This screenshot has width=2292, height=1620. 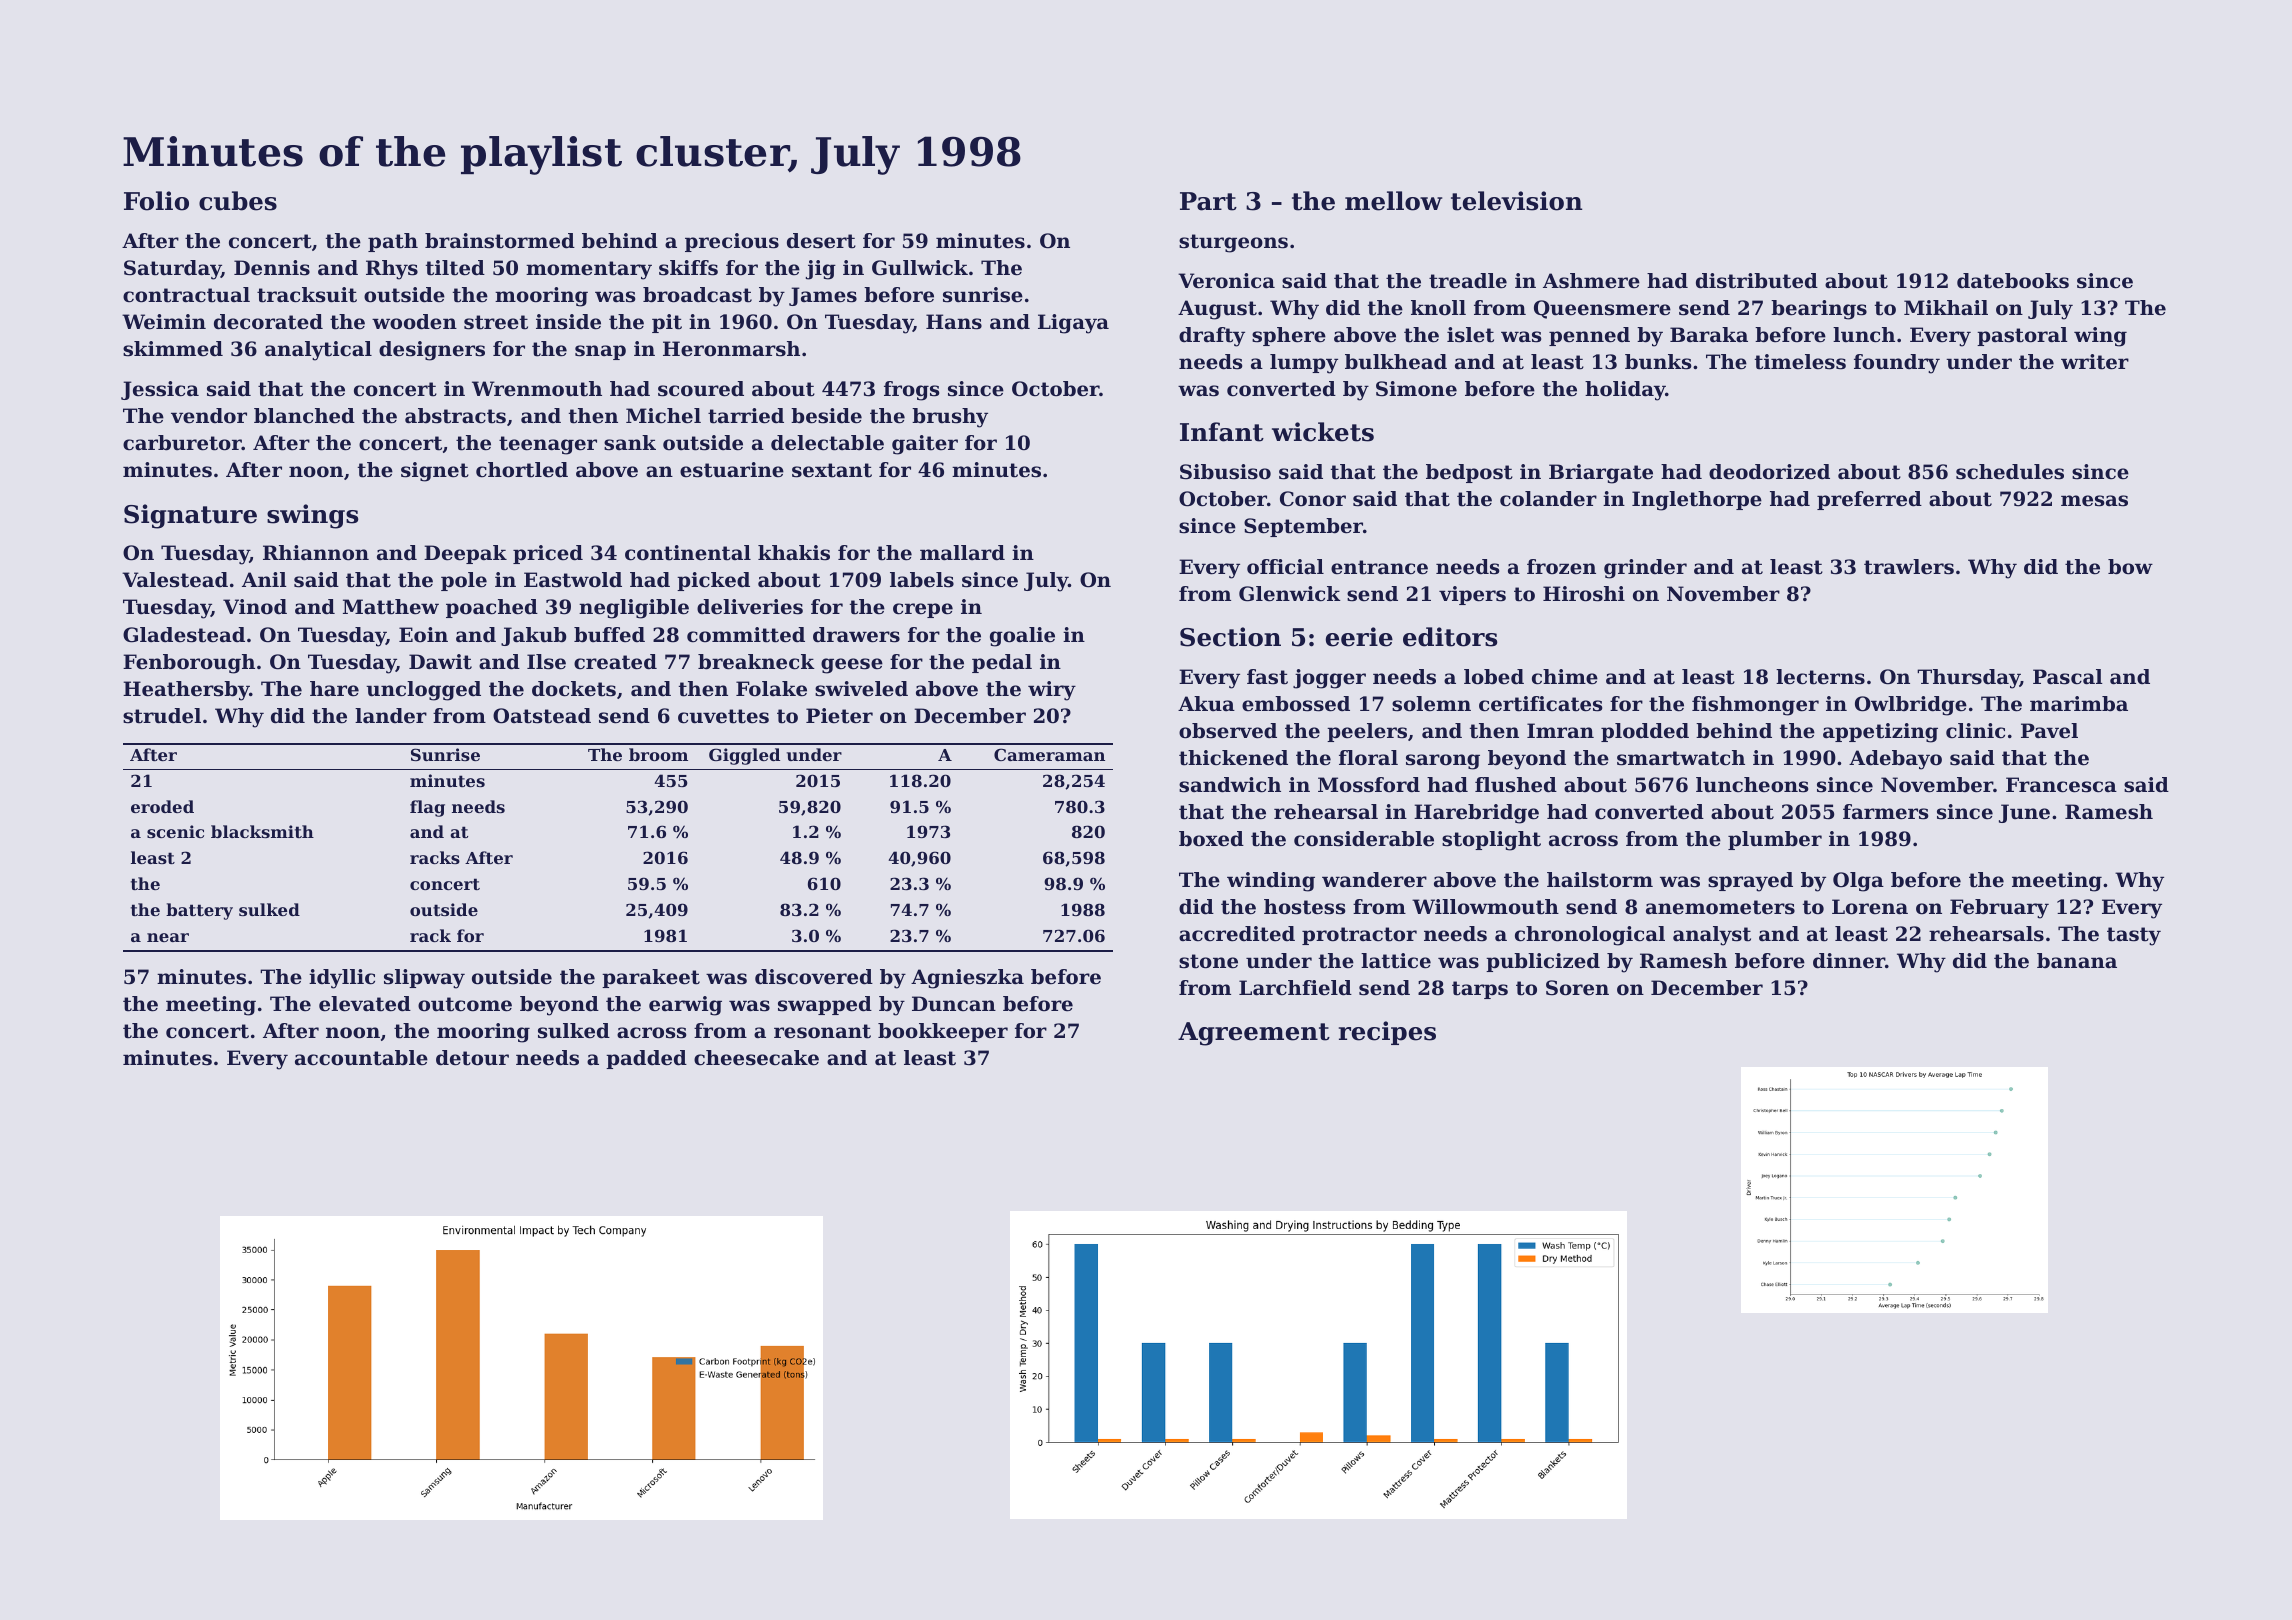 What do you see at coordinates (1208, 201) in the screenshot?
I see `Part` at bounding box center [1208, 201].
